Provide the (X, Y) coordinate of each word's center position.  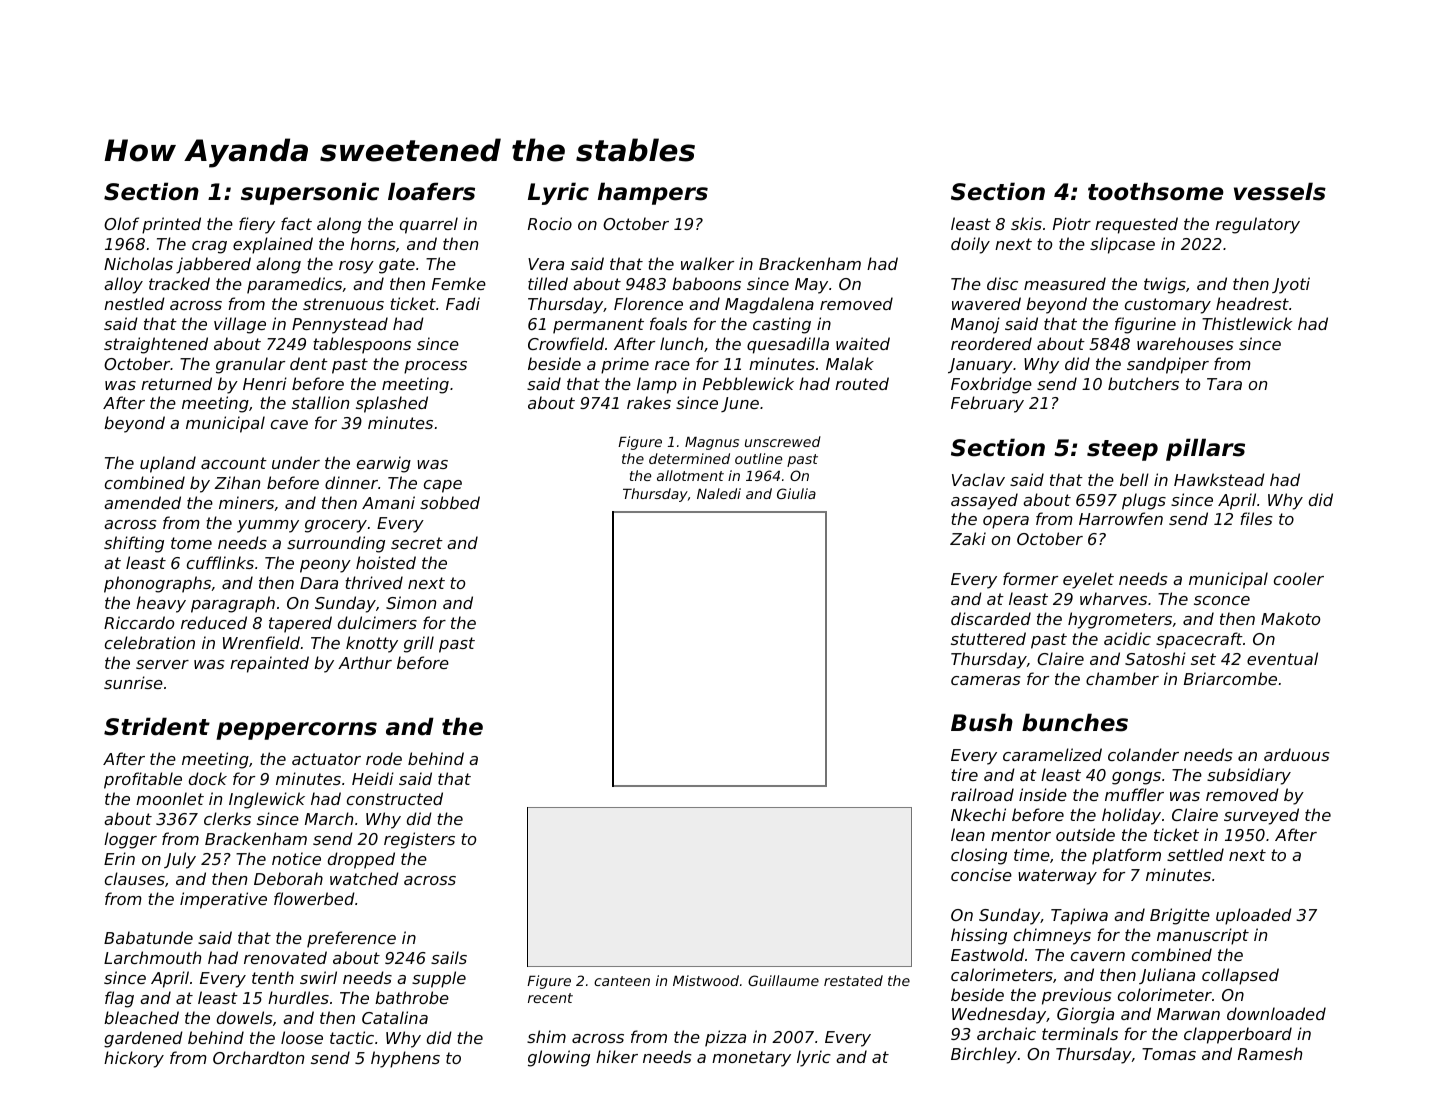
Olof (121, 223)
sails (449, 957)
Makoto (1290, 618)
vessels (1280, 191)
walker (707, 263)
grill (419, 644)
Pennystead (340, 325)
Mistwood (706, 980)
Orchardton (258, 1057)
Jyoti (1291, 285)
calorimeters (1002, 974)
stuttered (988, 638)
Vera (546, 264)
